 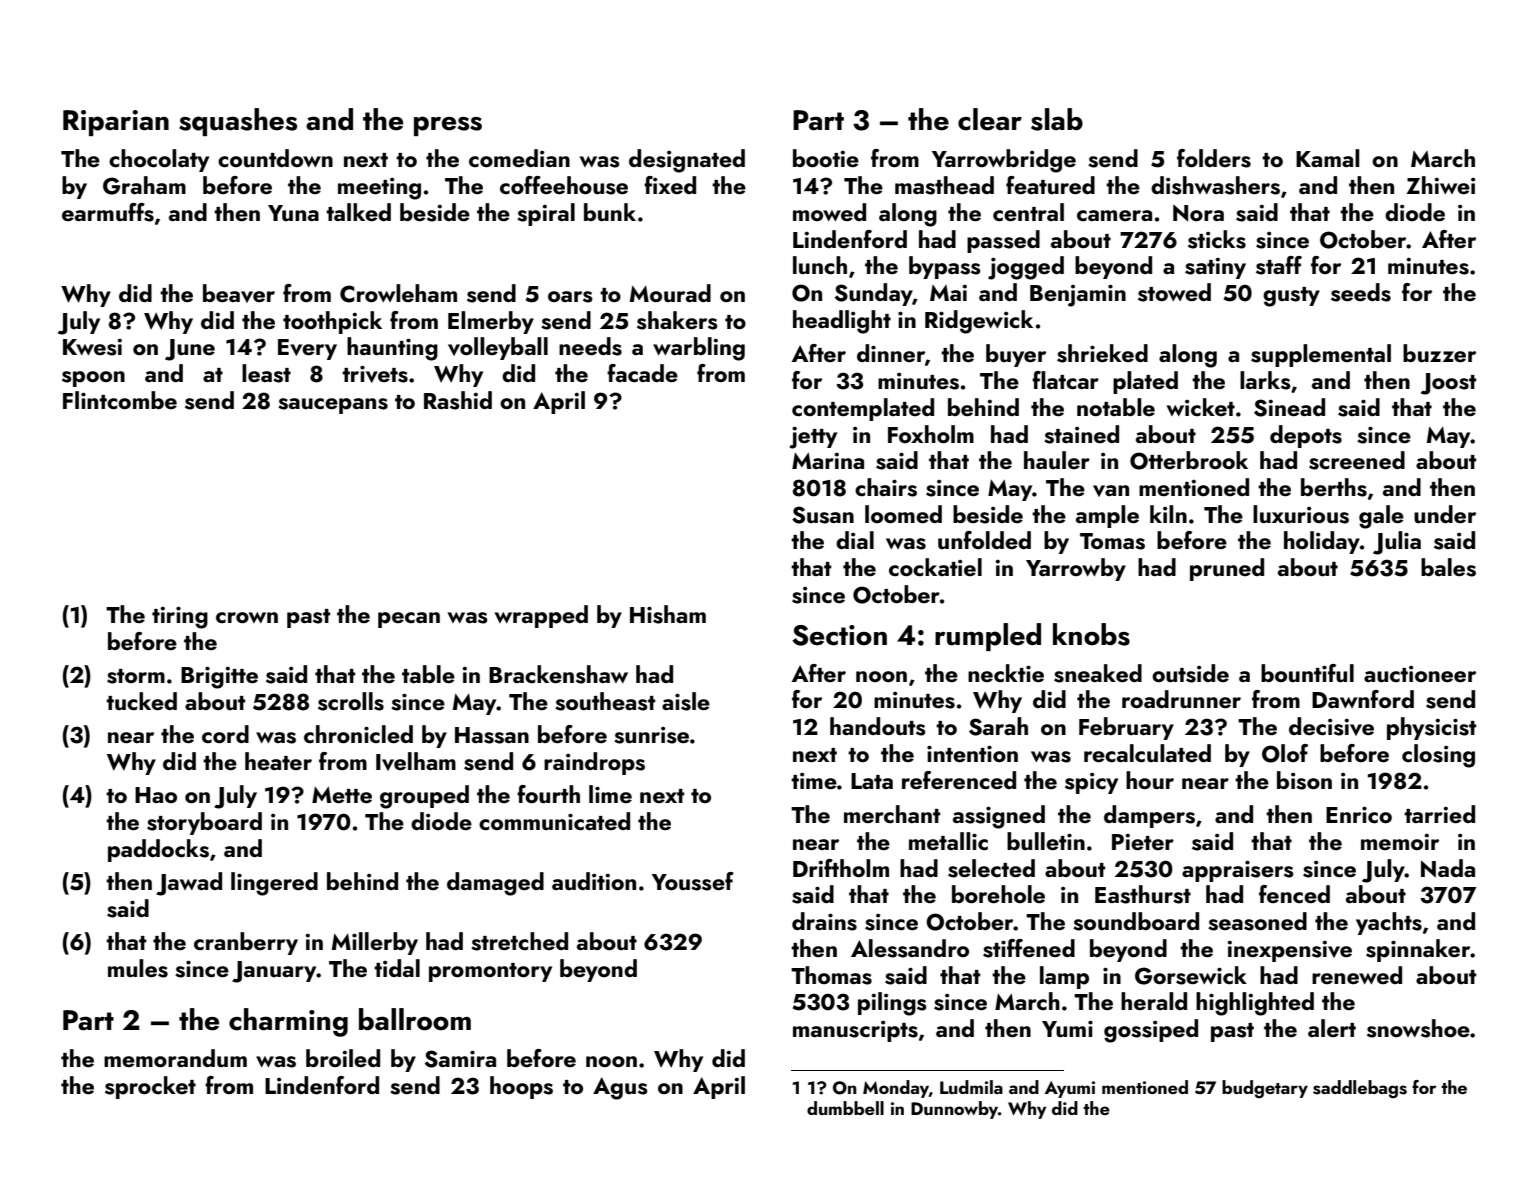 What do you see at coordinates (180, 617) in the screenshot?
I see `tiring` at bounding box center [180, 617].
